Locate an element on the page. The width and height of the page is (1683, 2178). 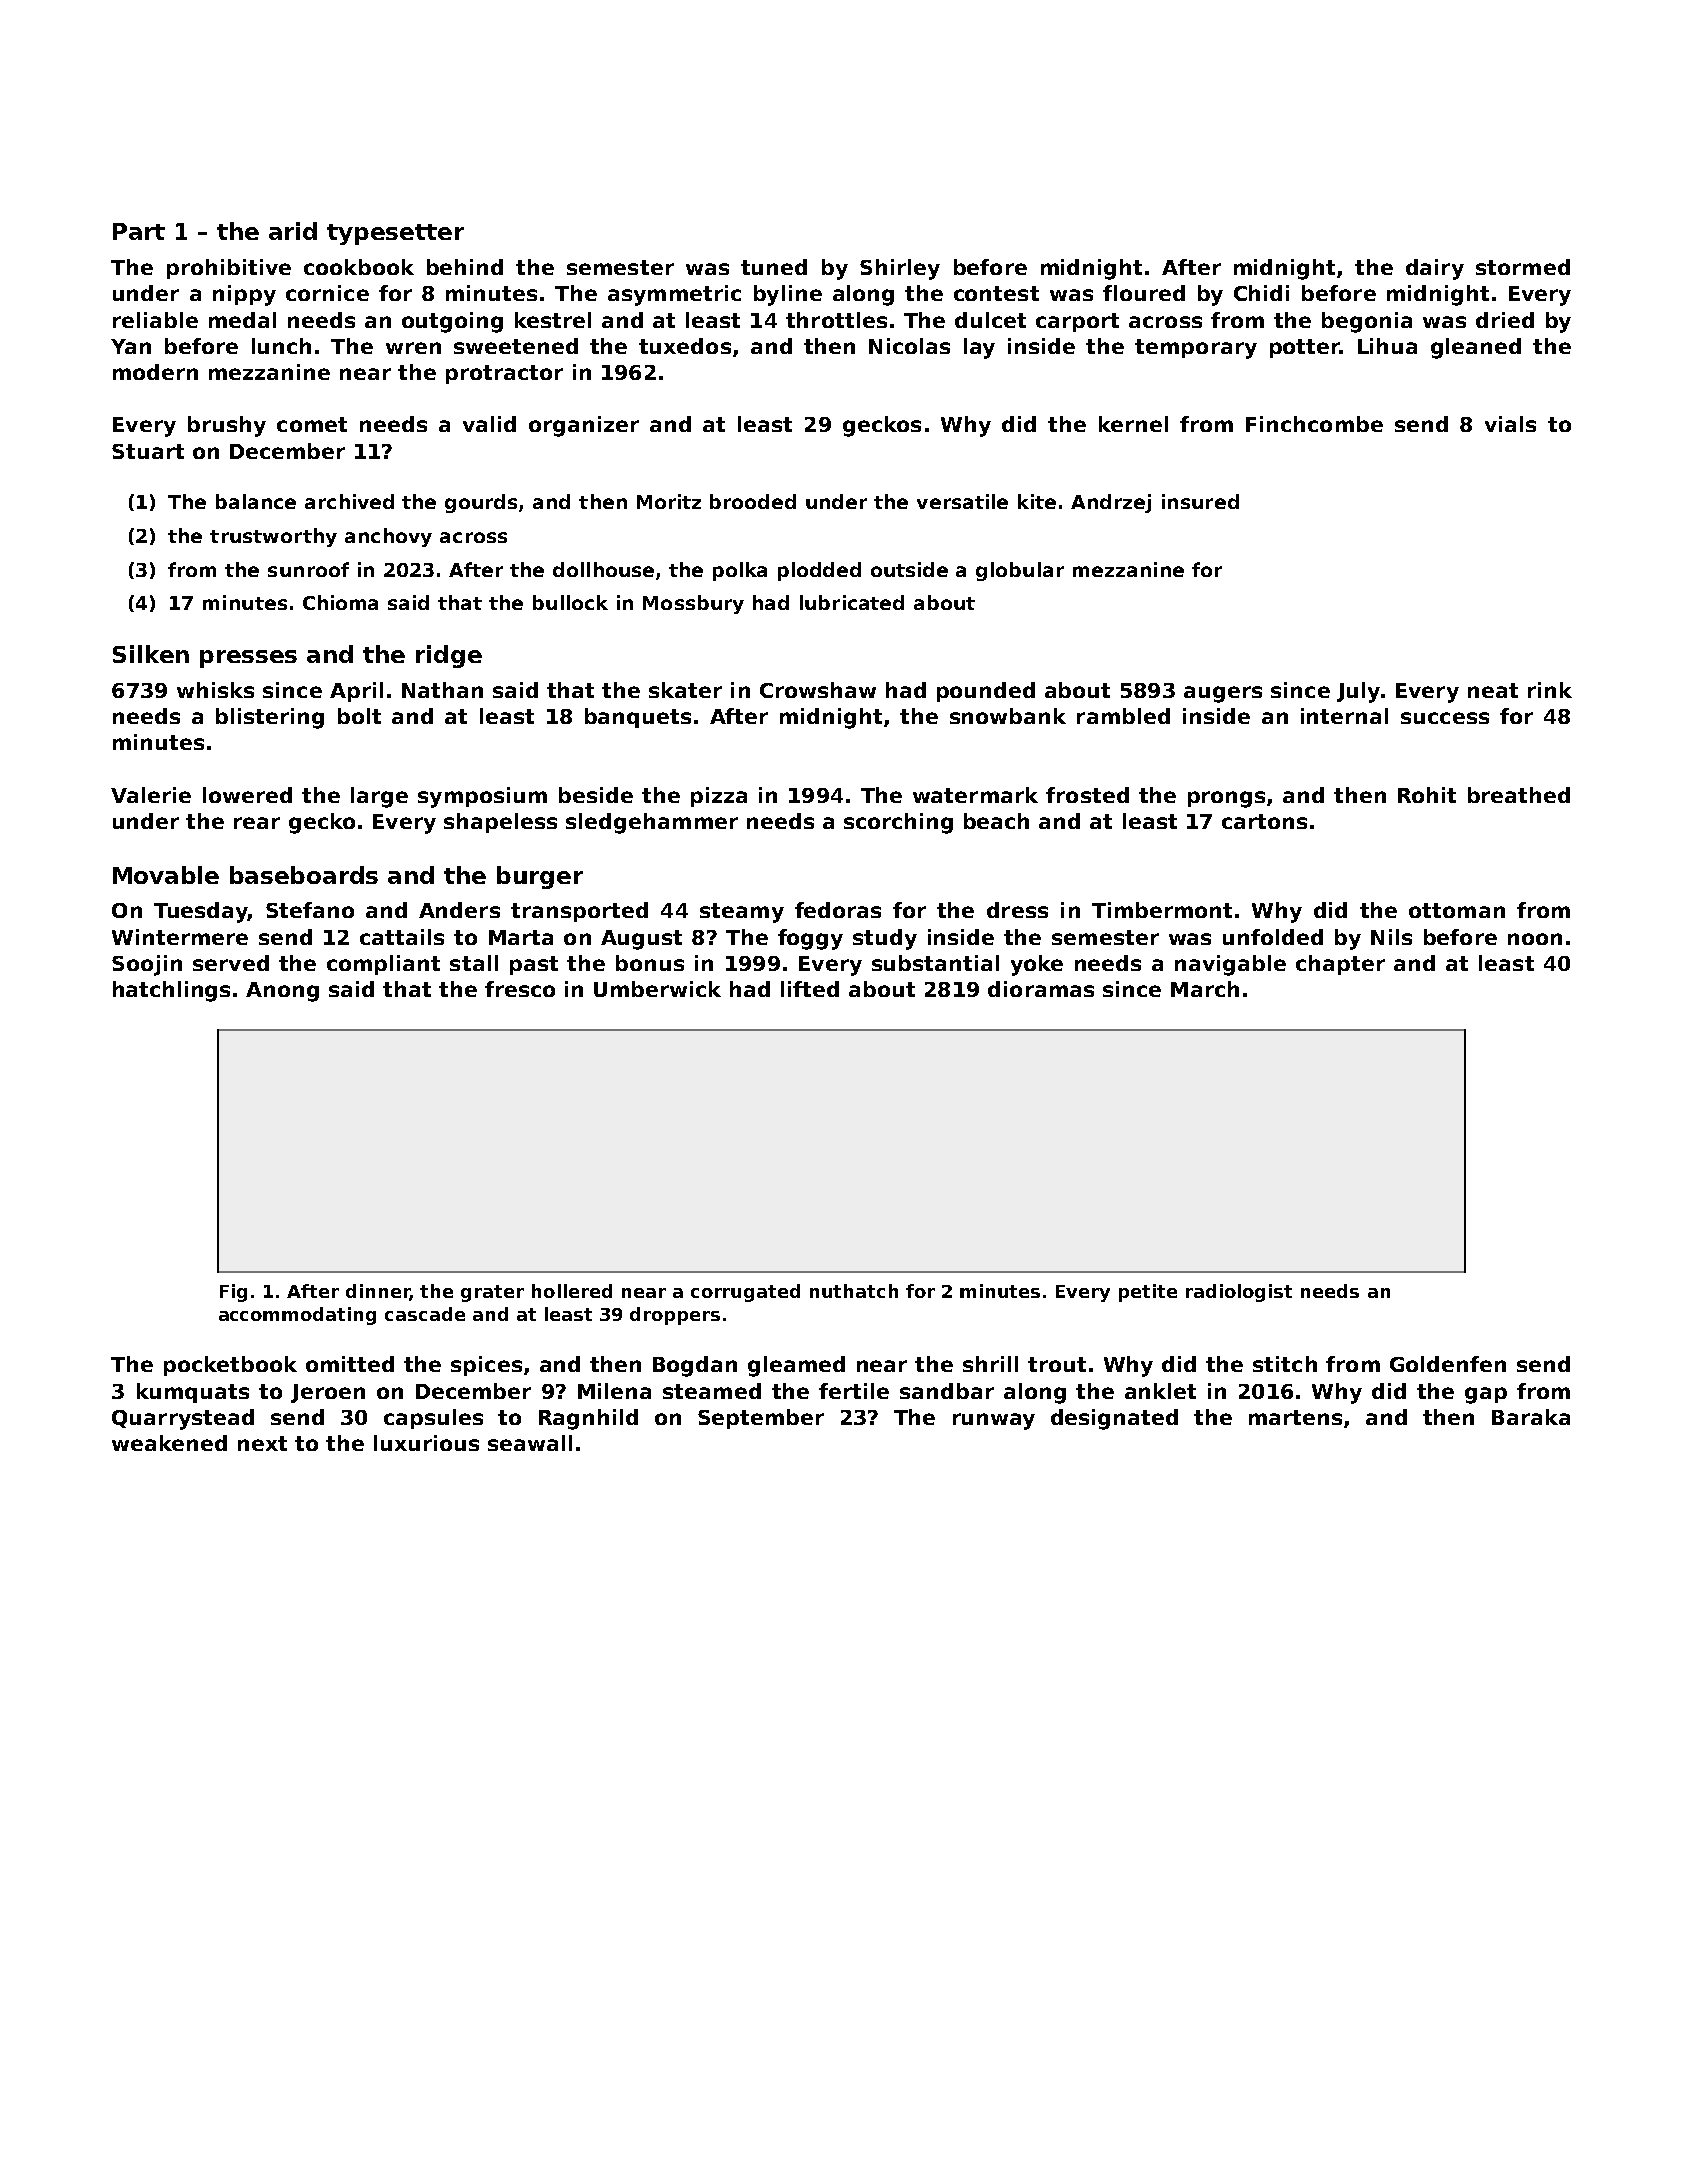
kite is located at coordinates (1037, 501).
